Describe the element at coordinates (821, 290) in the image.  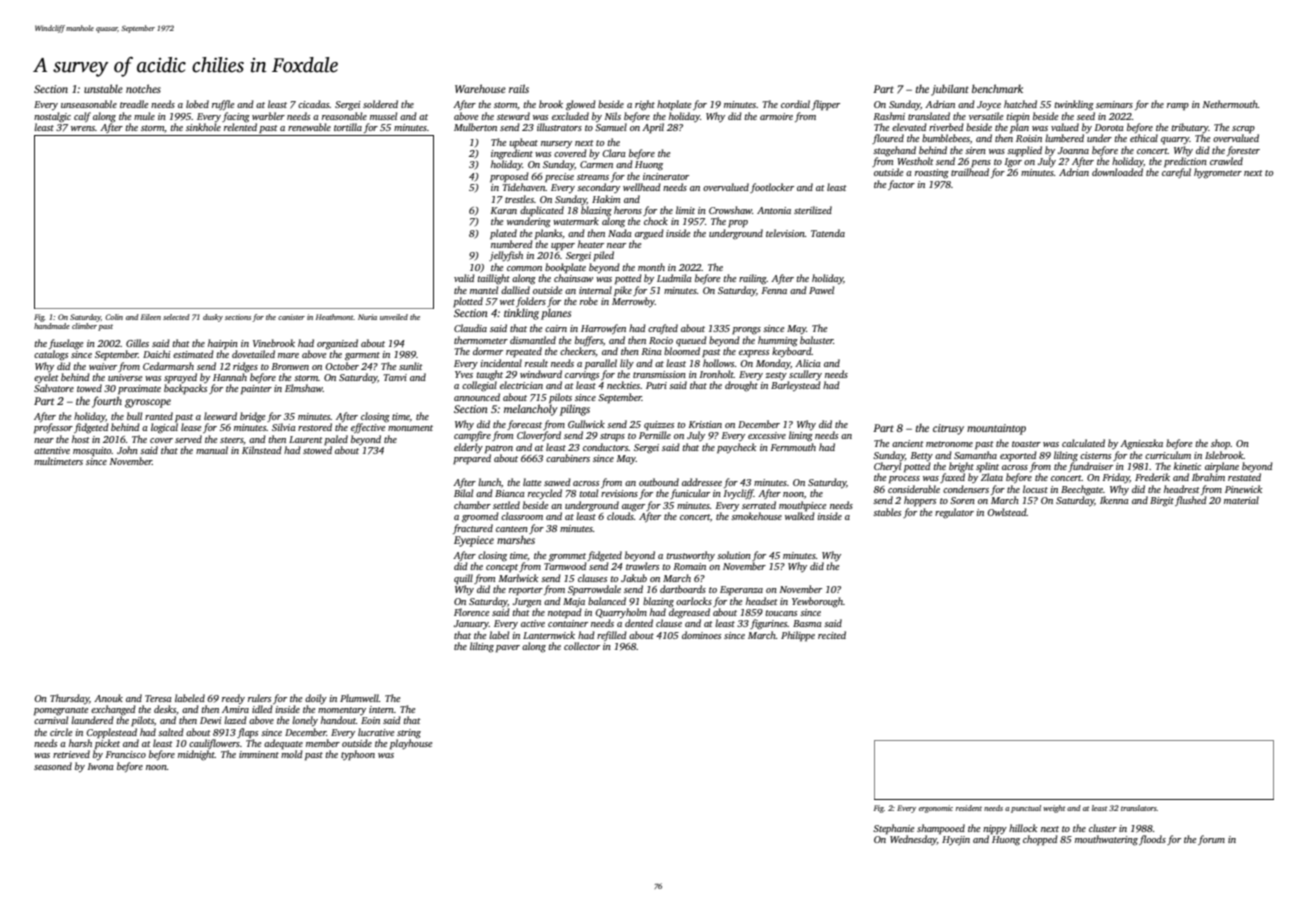
I see `Pawel` at that location.
